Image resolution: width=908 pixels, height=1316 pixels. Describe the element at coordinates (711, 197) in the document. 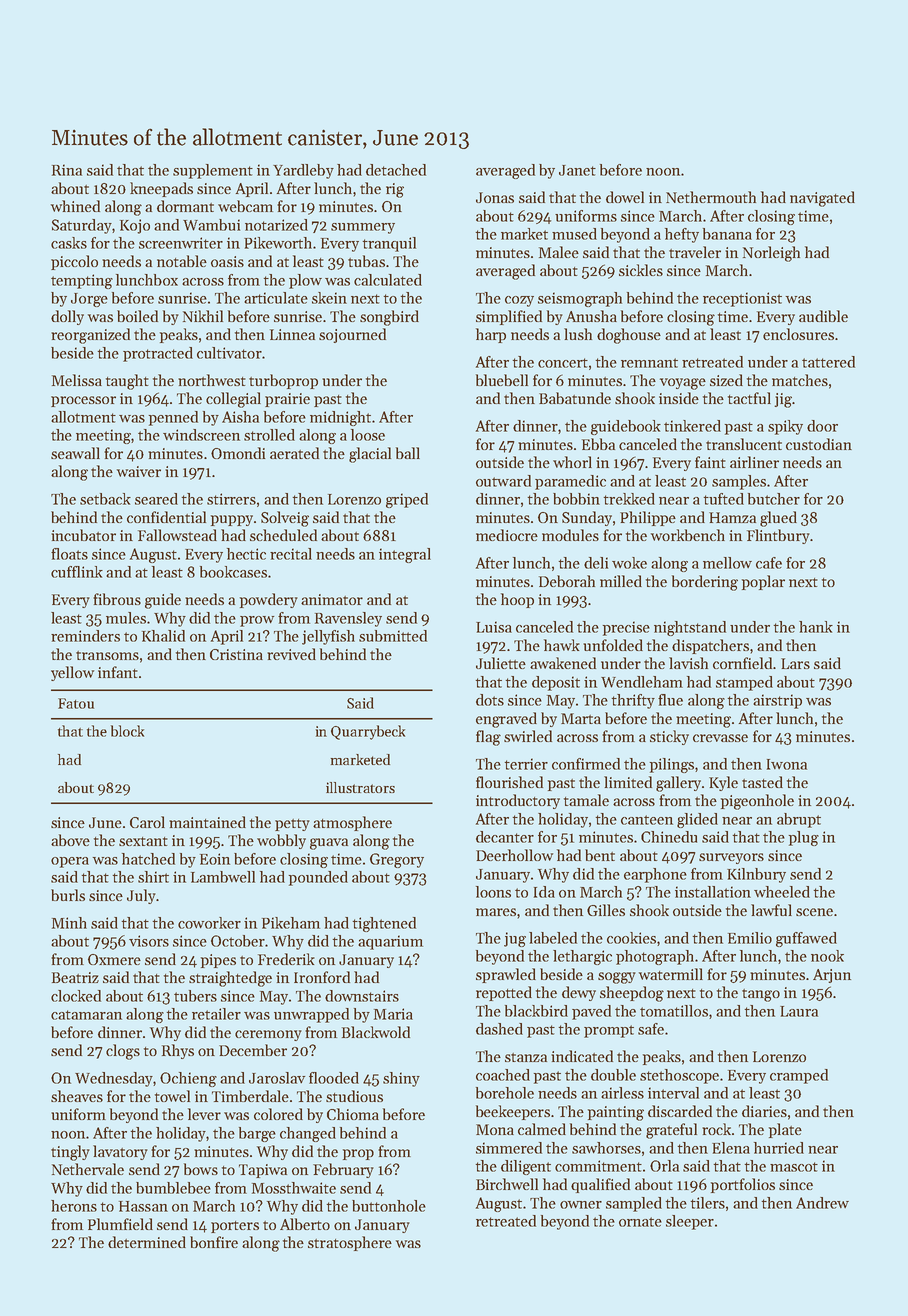

I see `Nethermouth` at that location.
